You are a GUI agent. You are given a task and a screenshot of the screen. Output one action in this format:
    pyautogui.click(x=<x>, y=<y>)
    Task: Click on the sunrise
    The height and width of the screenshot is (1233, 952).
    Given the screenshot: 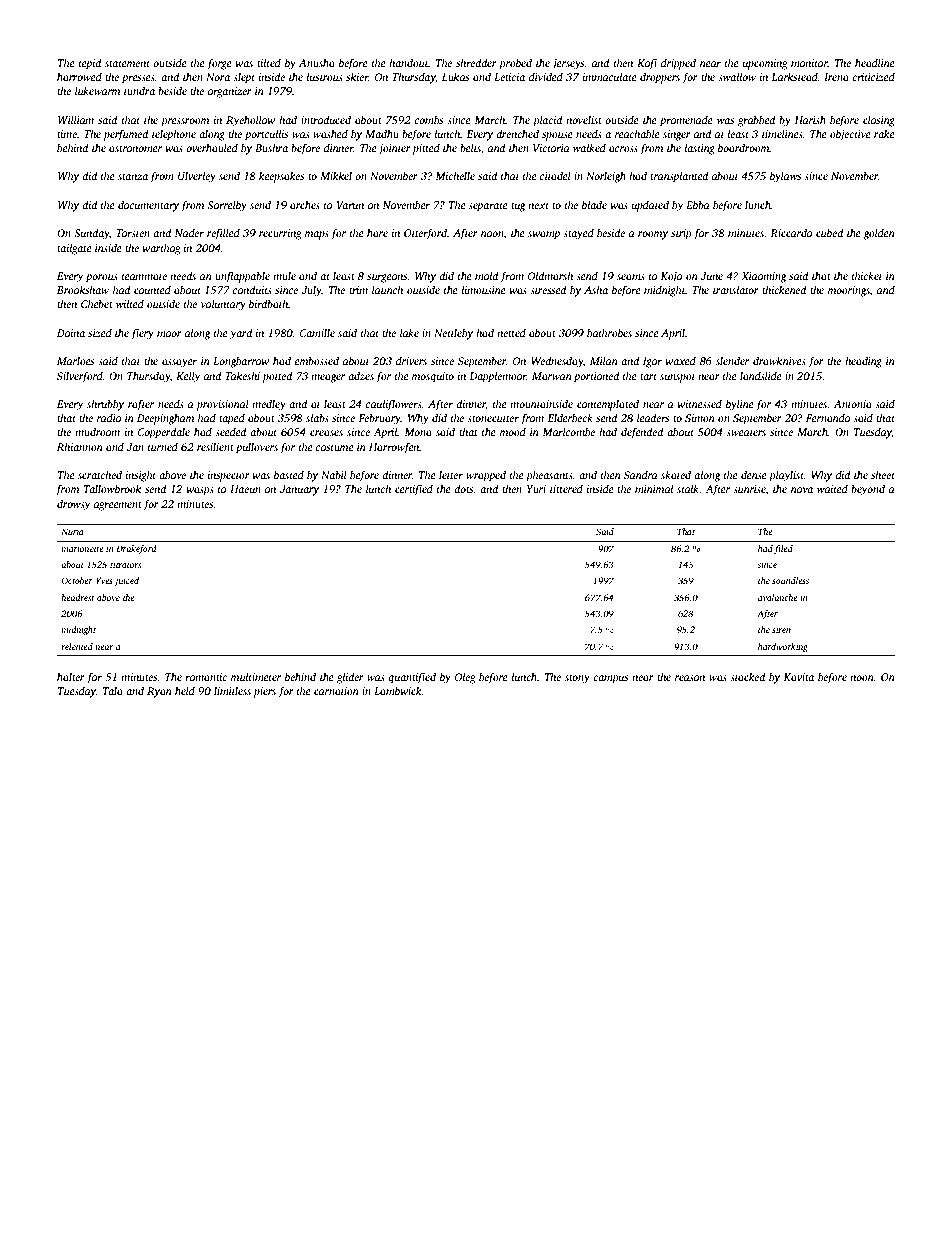 What is the action you would take?
    pyautogui.click(x=749, y=490)
